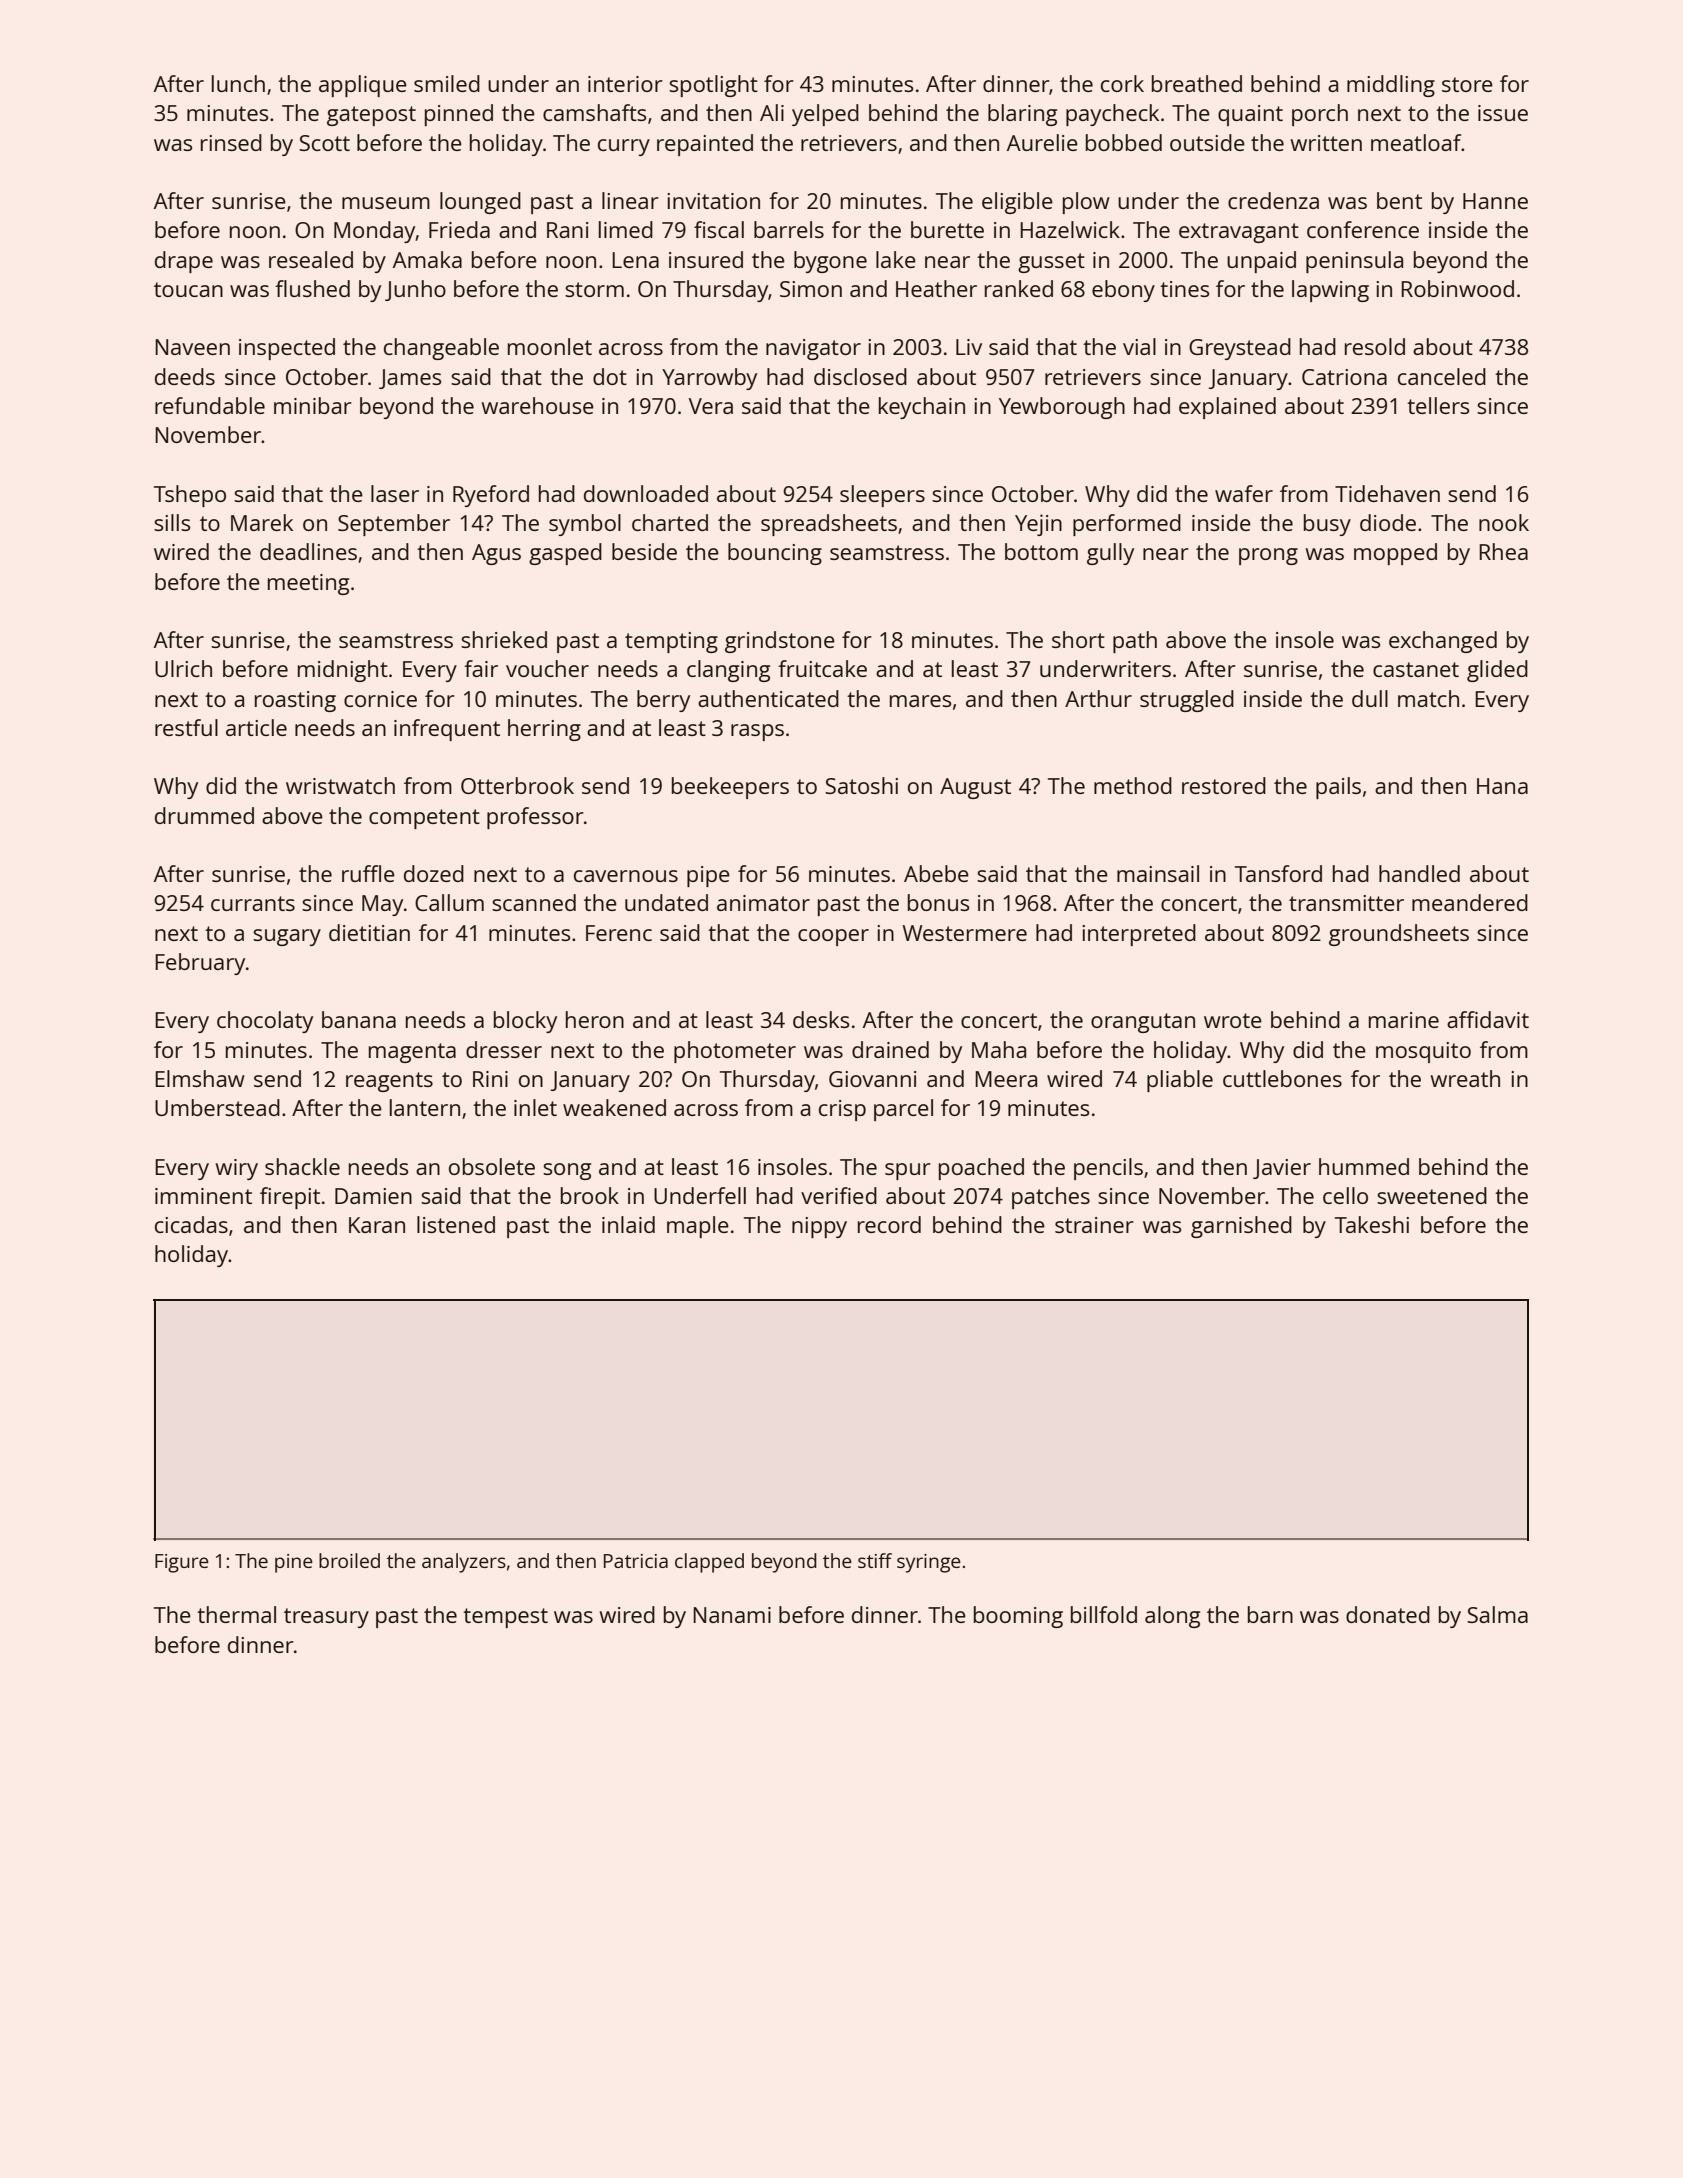 The image size is (1683, 2178). Describe the element at coordinates (757, 732) in the image. I see `rasps` at that location.
